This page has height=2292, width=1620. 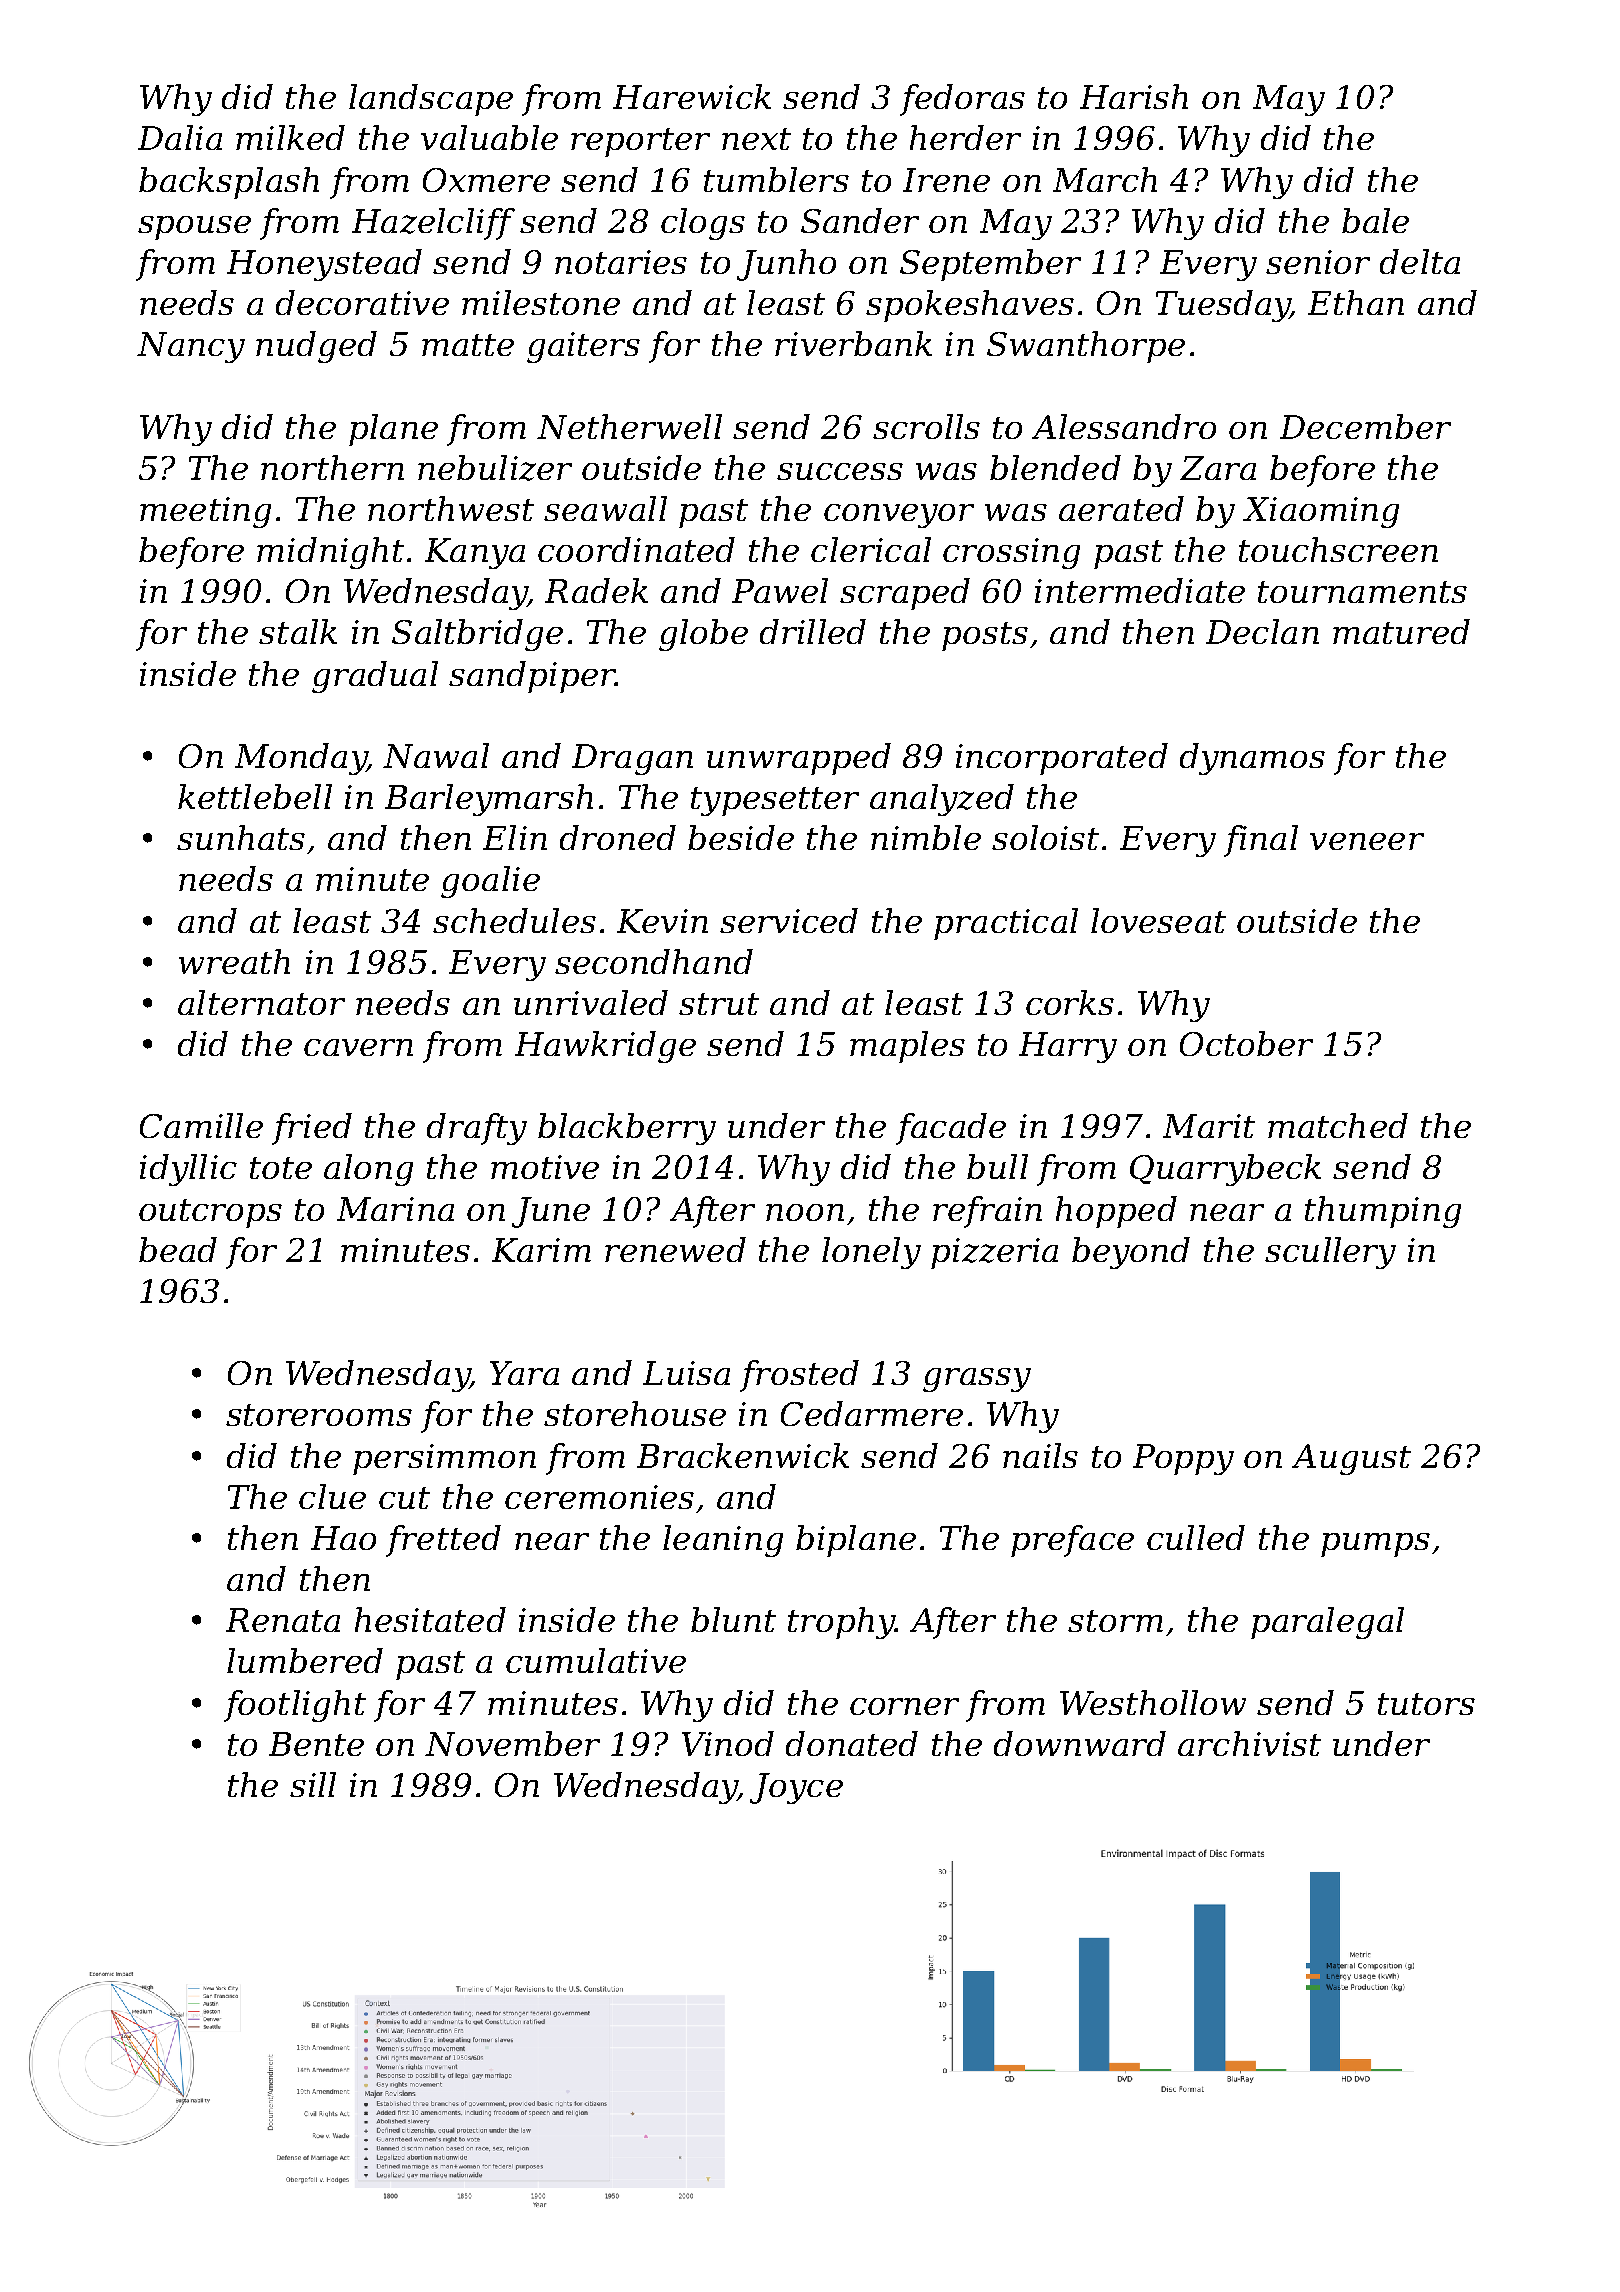 I want to click on Junho, so click(x=786, y=265).
